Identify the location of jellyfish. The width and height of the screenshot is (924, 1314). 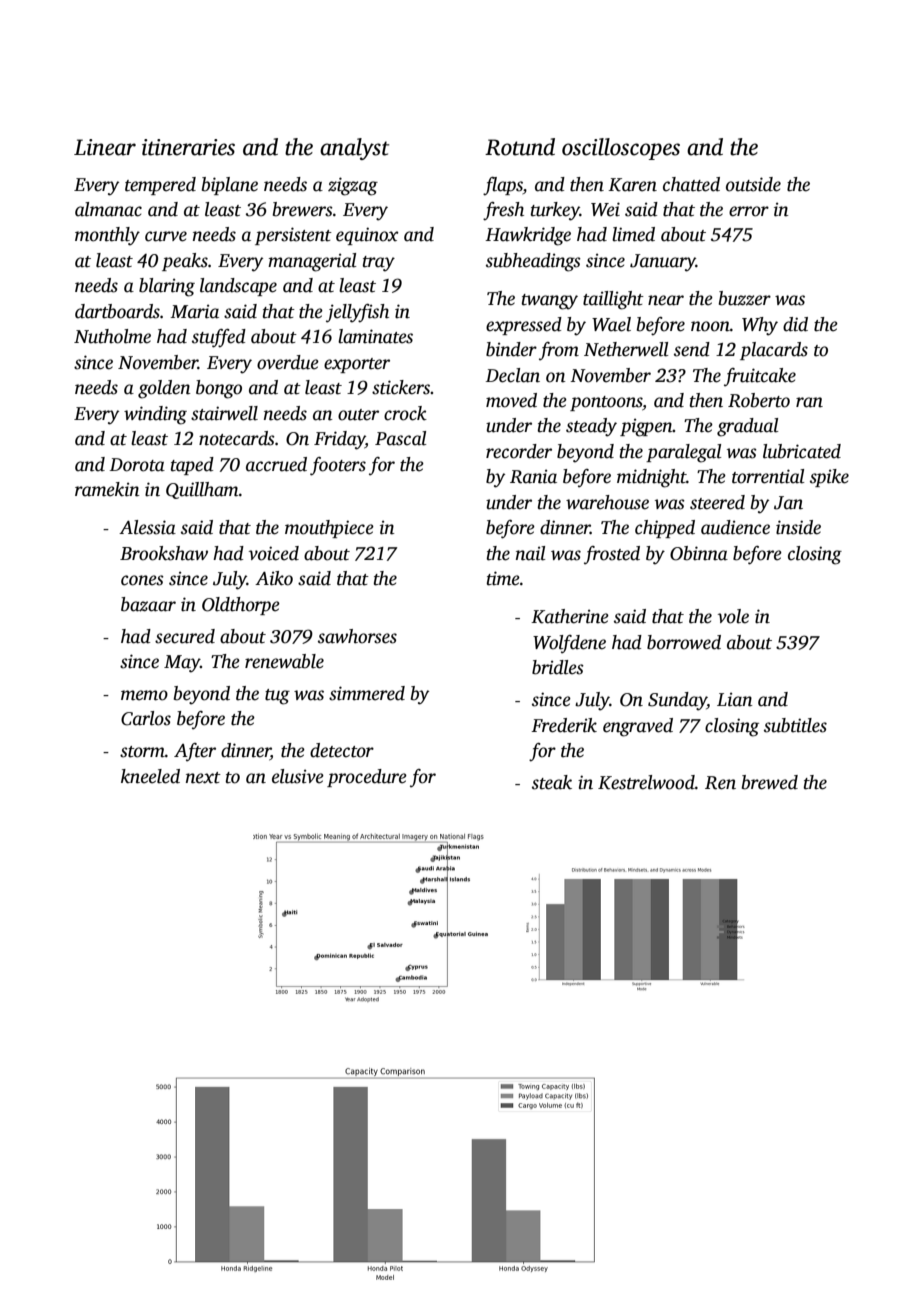
(357, 313).
